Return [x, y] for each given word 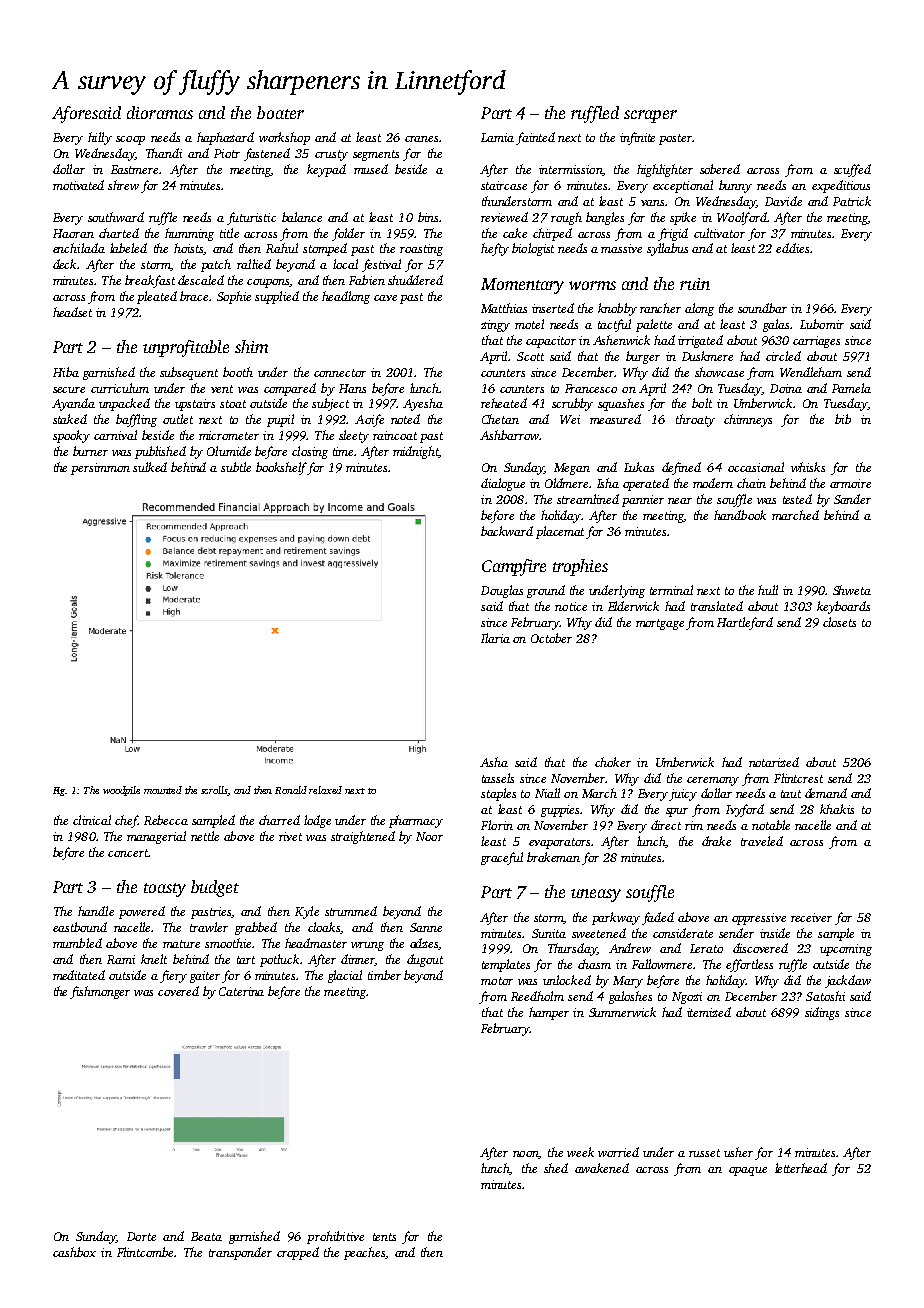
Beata [206, 1236]
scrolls [214, 791]
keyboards [843, 607]
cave [385, 298]
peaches [364, 1253]
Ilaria [495, 638]
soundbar [762, 308]
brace [194, 296]
